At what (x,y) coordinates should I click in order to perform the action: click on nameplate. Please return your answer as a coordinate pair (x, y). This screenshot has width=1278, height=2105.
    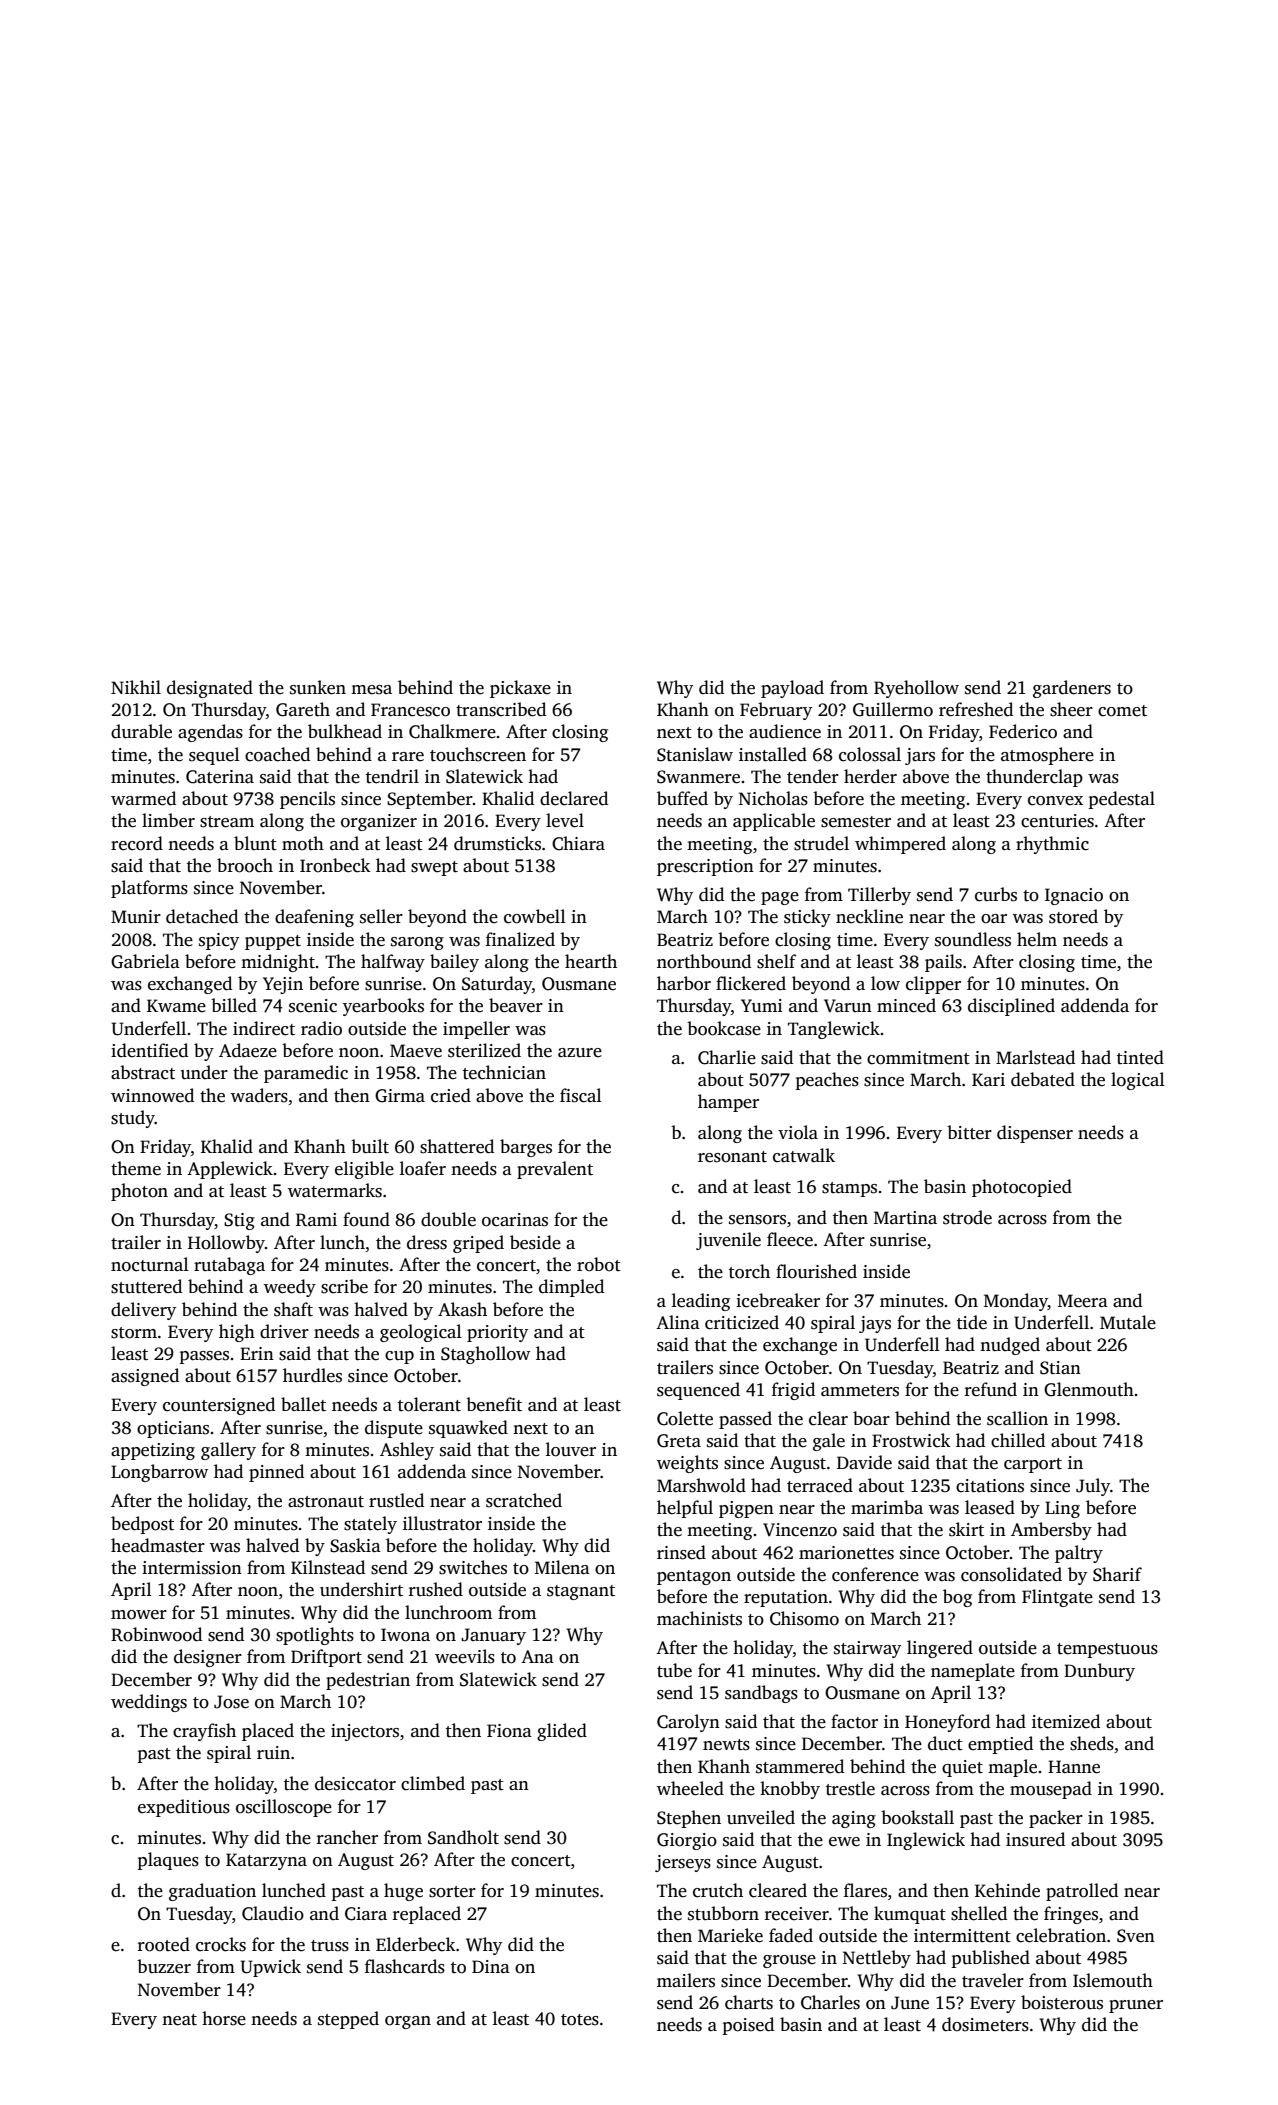
    Looking at the image, I should click on (973, 1672).
